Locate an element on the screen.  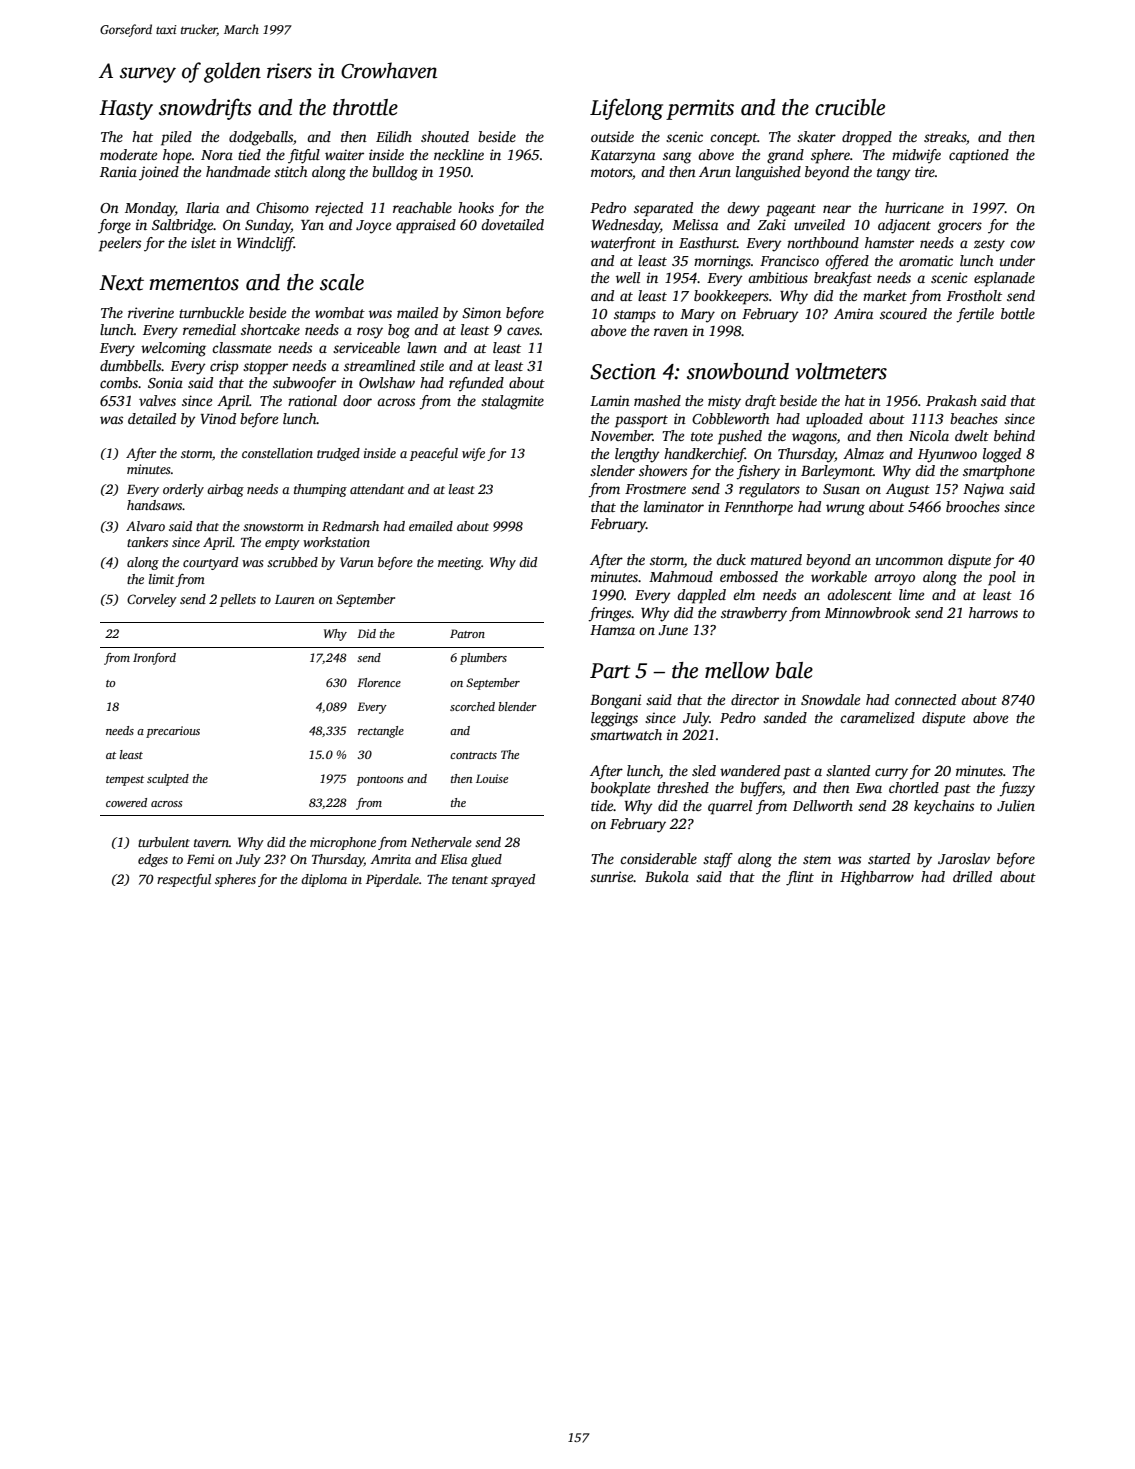
stamps is located at coordinates (635, 316).
